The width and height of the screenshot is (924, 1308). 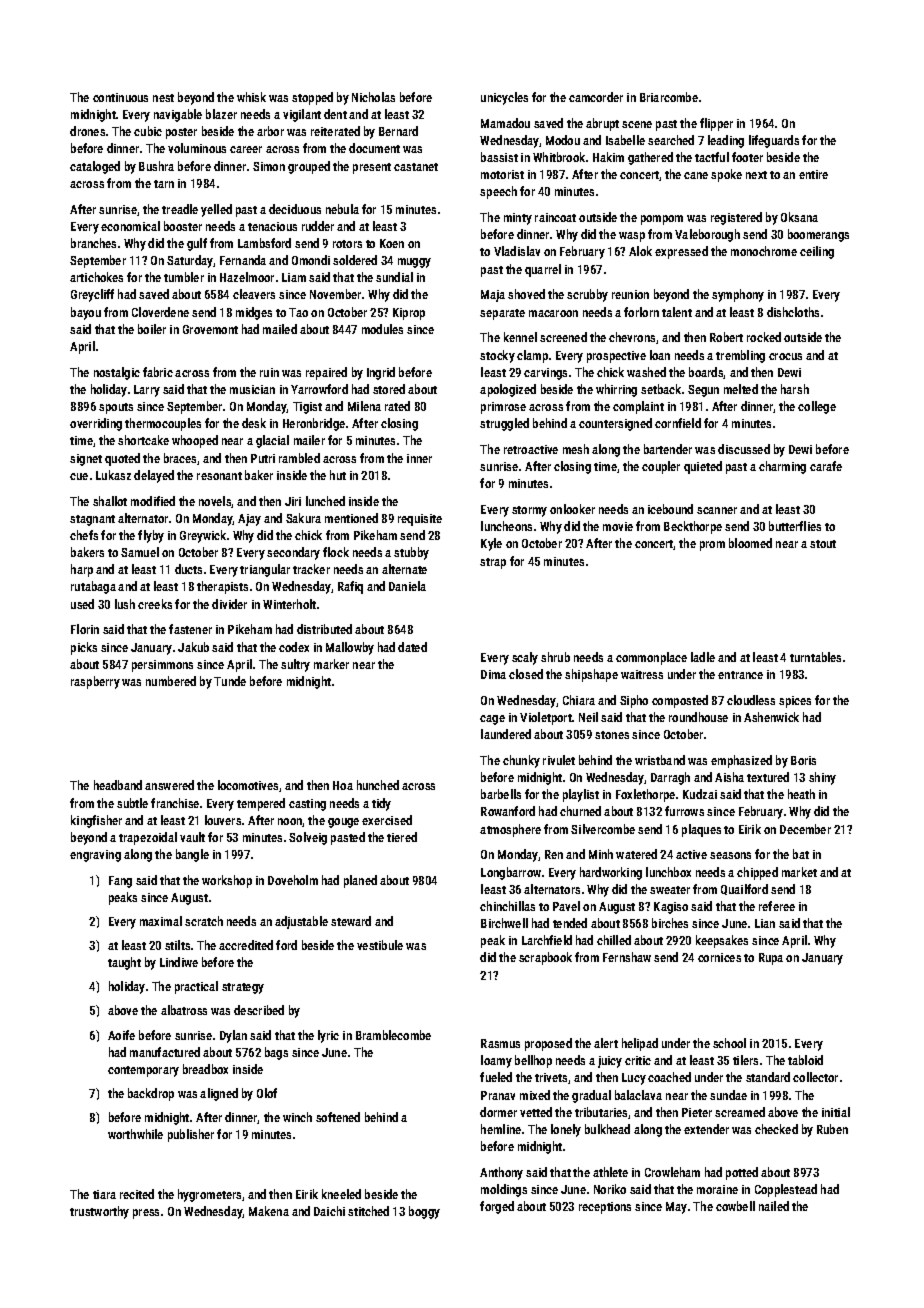 I want to click on hut, so click(x=338, y=475).
